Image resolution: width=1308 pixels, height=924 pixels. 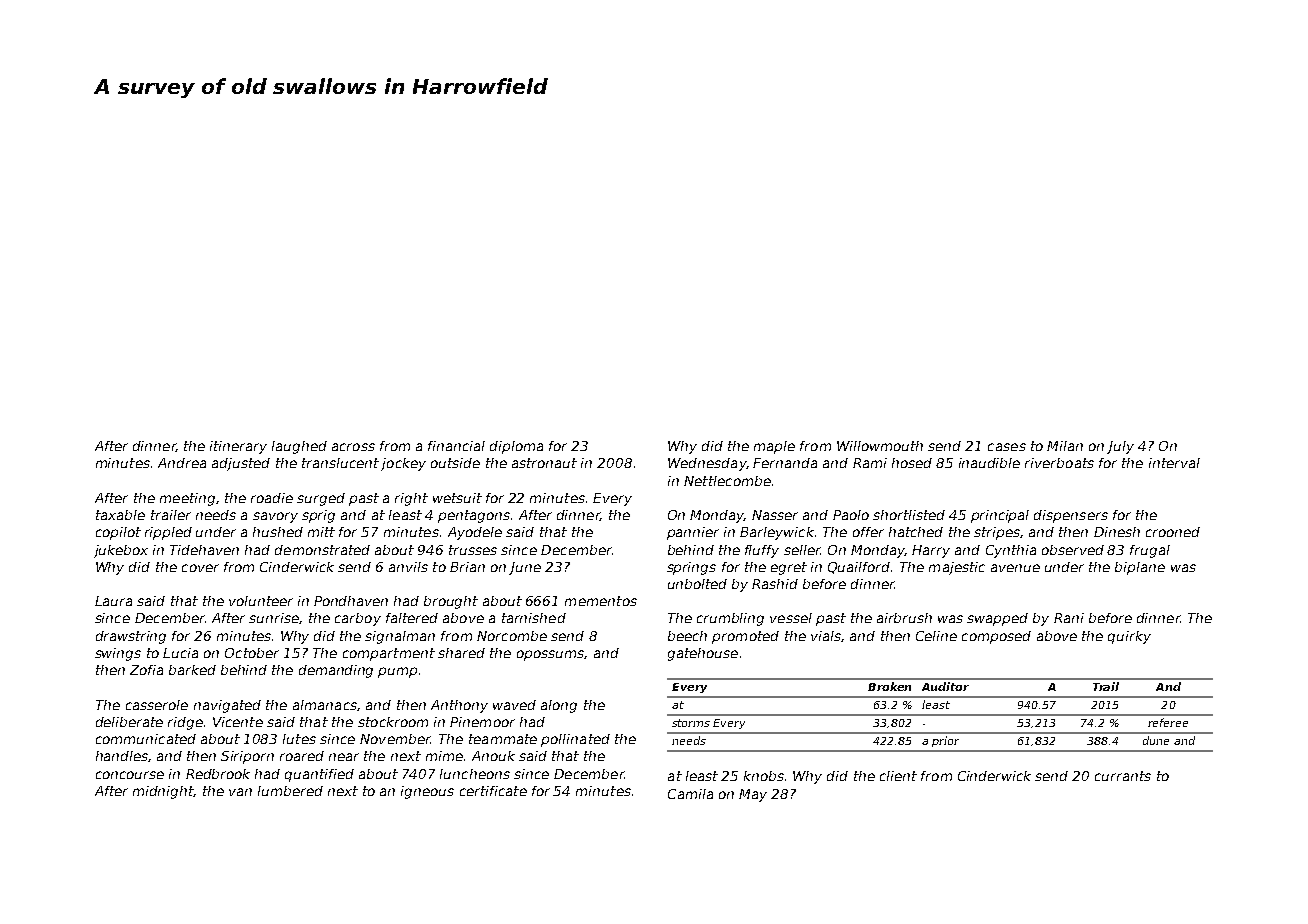 What do you see at coordinates (601, 601) in the screenshot?
I see `mementos` at bounding box center [601, 601].
